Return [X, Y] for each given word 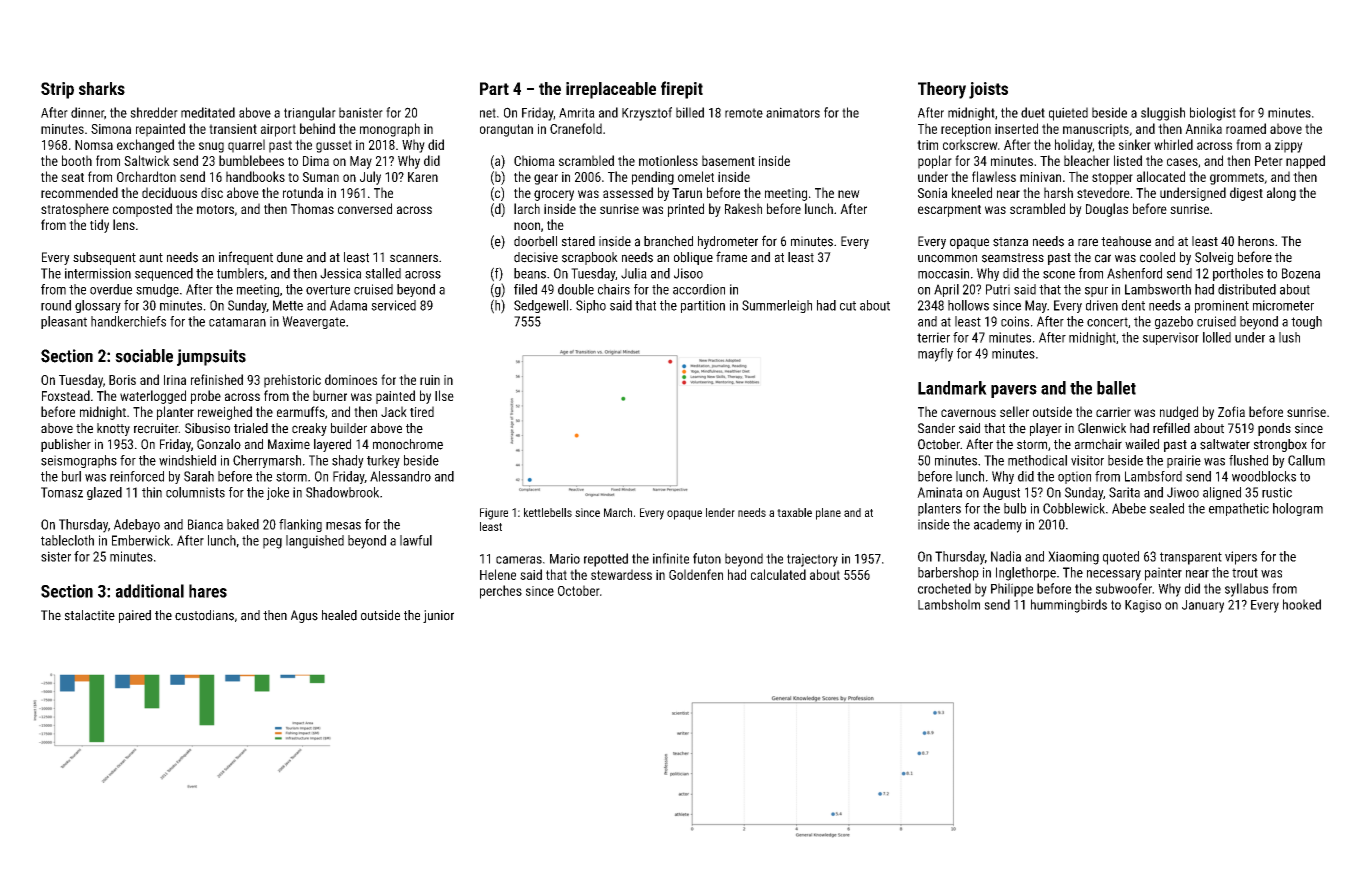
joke [278, 493]
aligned [1222, 493]
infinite [671, 558]
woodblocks [1264, 476]
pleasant [64, 322]
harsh [1058, 192]
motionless [668, 160]
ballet [1116, 388]
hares [208, 591]
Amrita [577, 113]
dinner [87, 112]
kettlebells [548, 512]
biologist [1213, 114]
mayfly [935, 355]
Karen [423, 177]
